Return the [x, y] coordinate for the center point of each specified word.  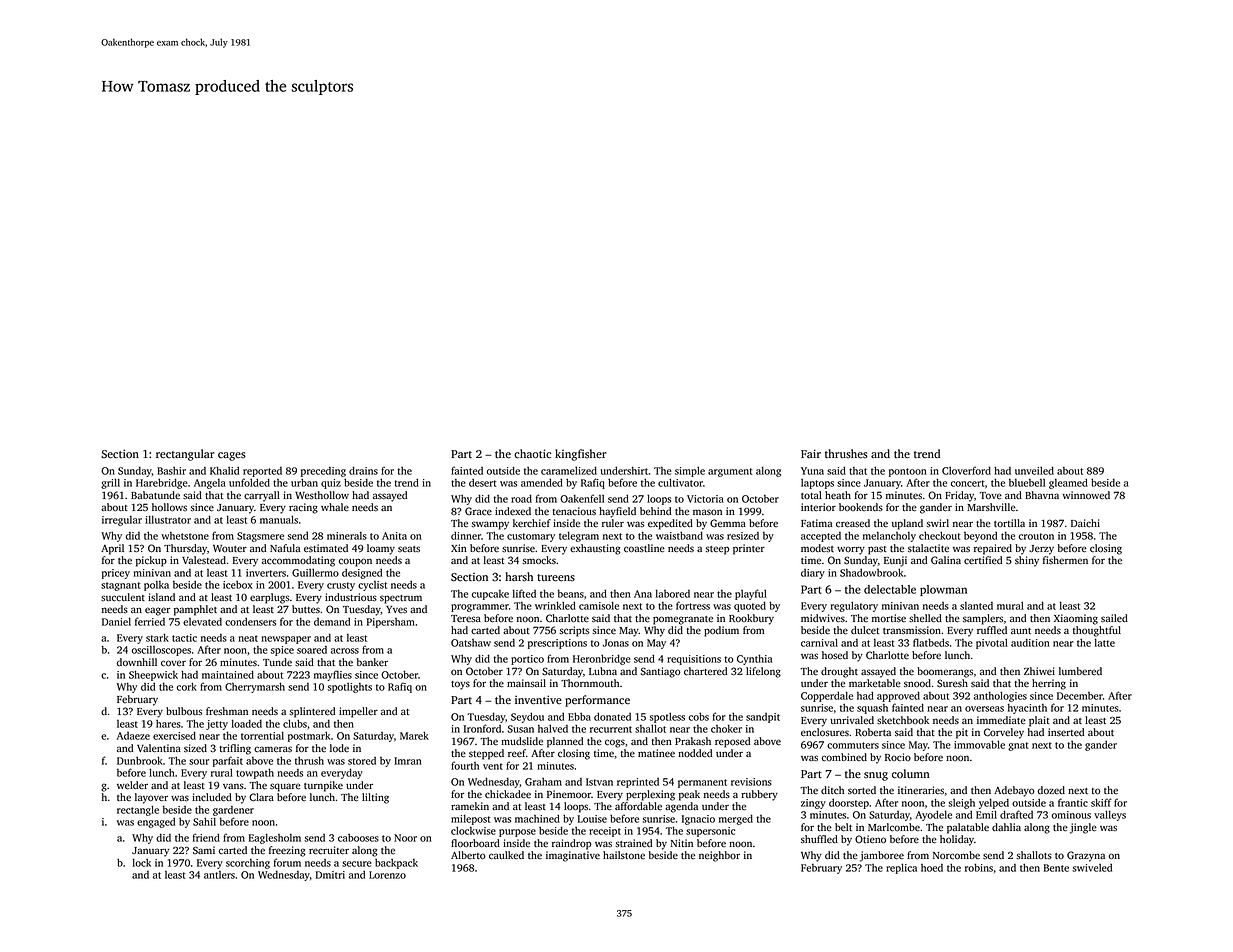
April [112, 549]
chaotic [532, 454]
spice [282, 651]
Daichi [1085, 523]
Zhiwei [1039, 671]
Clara [261, 797]
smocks [539, 560]
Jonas [616, 643]
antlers [219, 875]
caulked [506, 855]
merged [736, 819]
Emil [986, 814]
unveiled [1034, 470]
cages [232, 456]
